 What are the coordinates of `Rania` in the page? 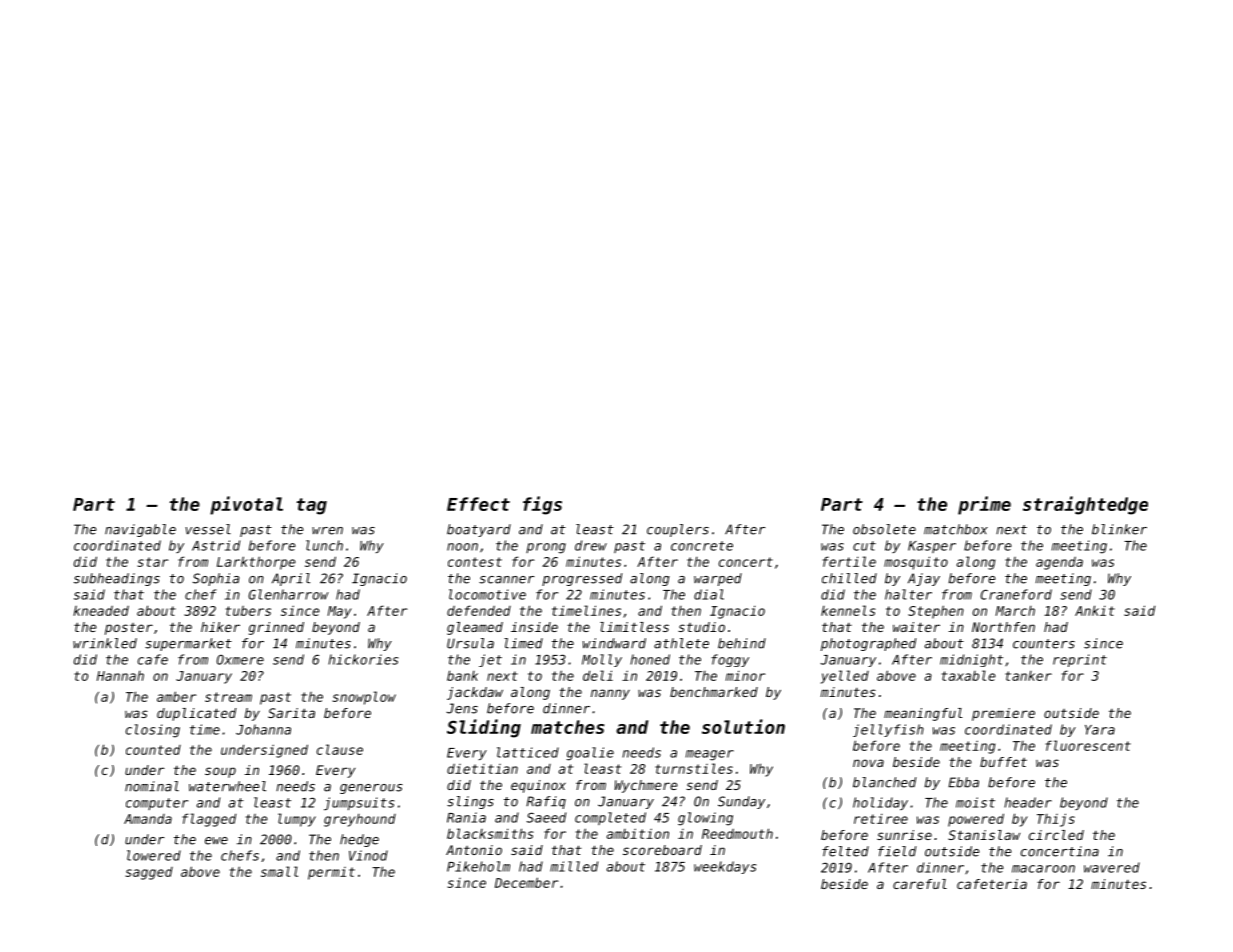 It's located at (466, 817).
